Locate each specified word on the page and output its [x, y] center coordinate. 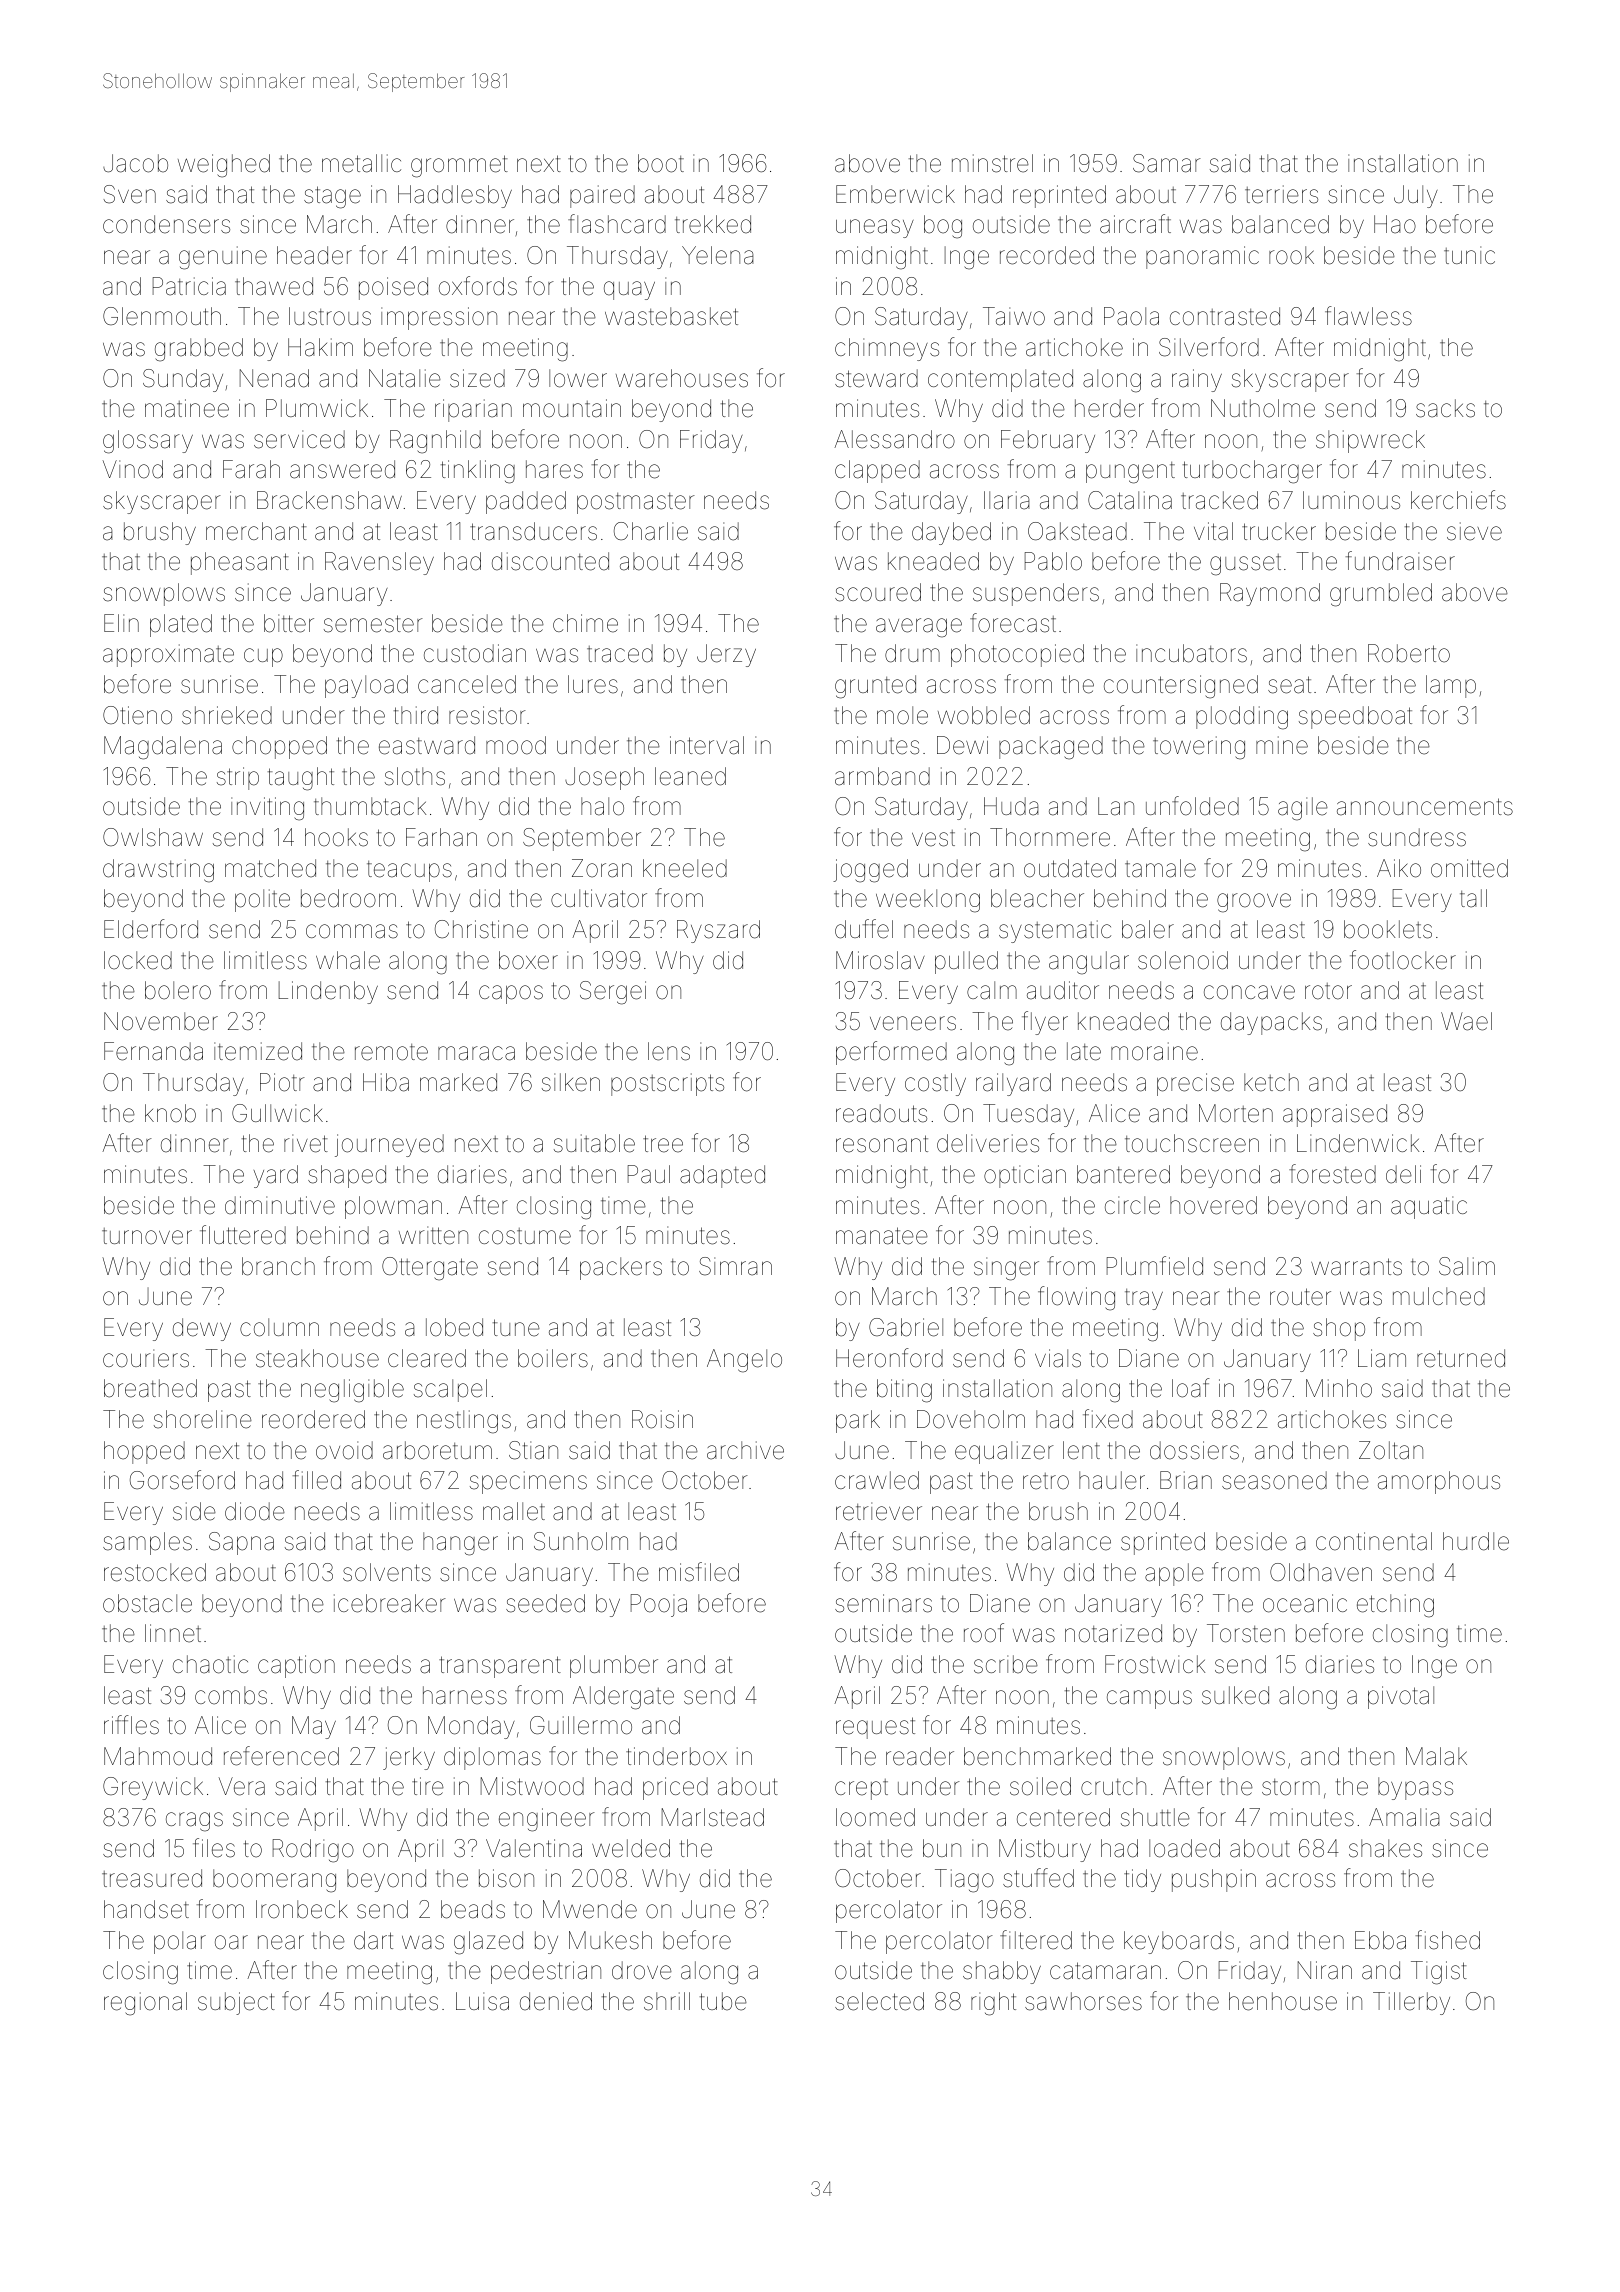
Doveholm [971, 1419]
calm [992, 990]
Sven [129, 194]
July [1416, 196]
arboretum [437, 1450]
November [161, 1021]
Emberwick [895, 194]
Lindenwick [1358, 1143]
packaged [1051, 748]
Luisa [482, 2001]
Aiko [1399, 868]
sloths [415, 776]
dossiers [1194, 1450]
